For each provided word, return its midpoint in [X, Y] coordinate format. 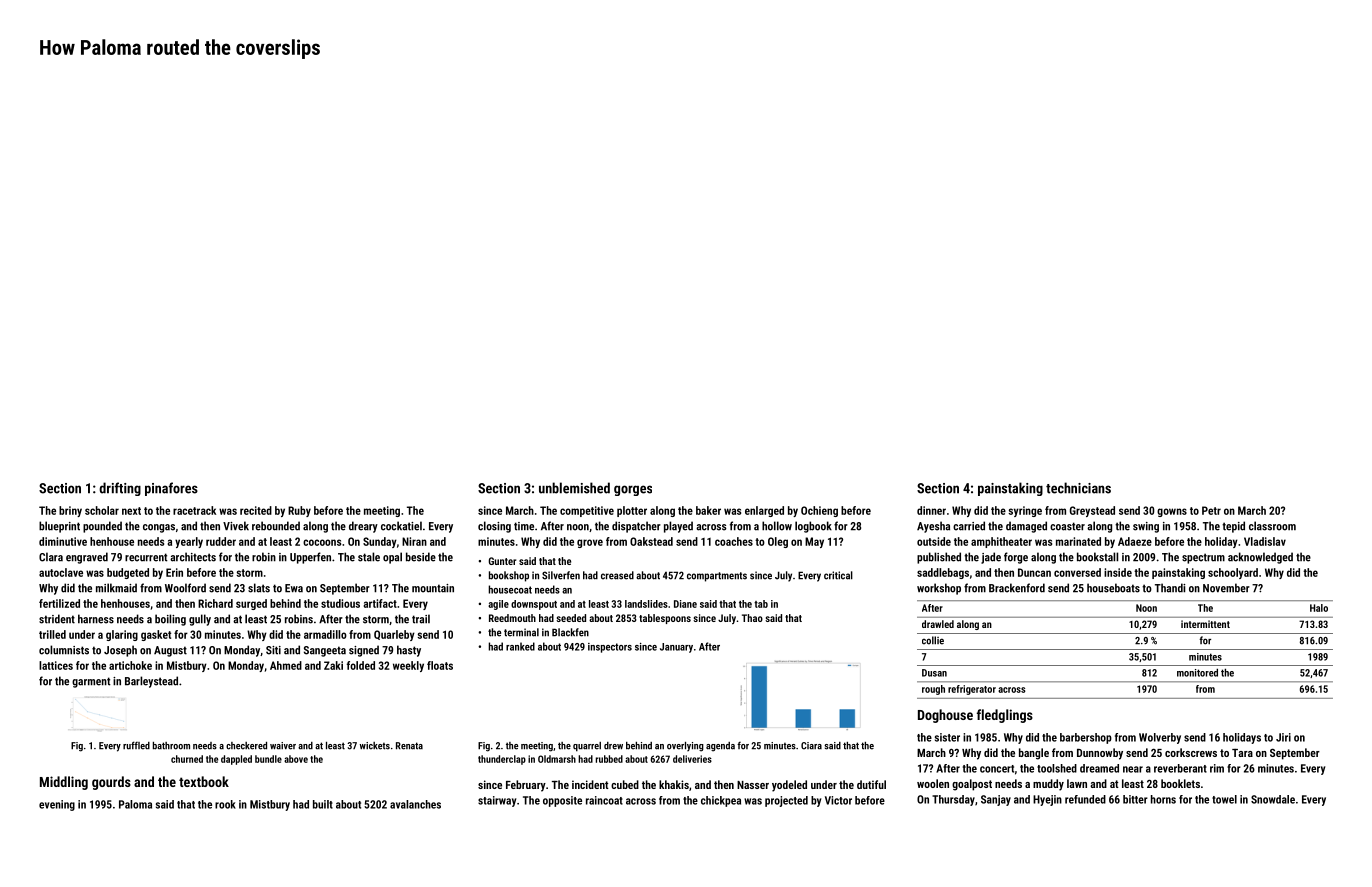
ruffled [136, 745]
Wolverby [1160, 738]
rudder [221, 541]
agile [498, 605]
